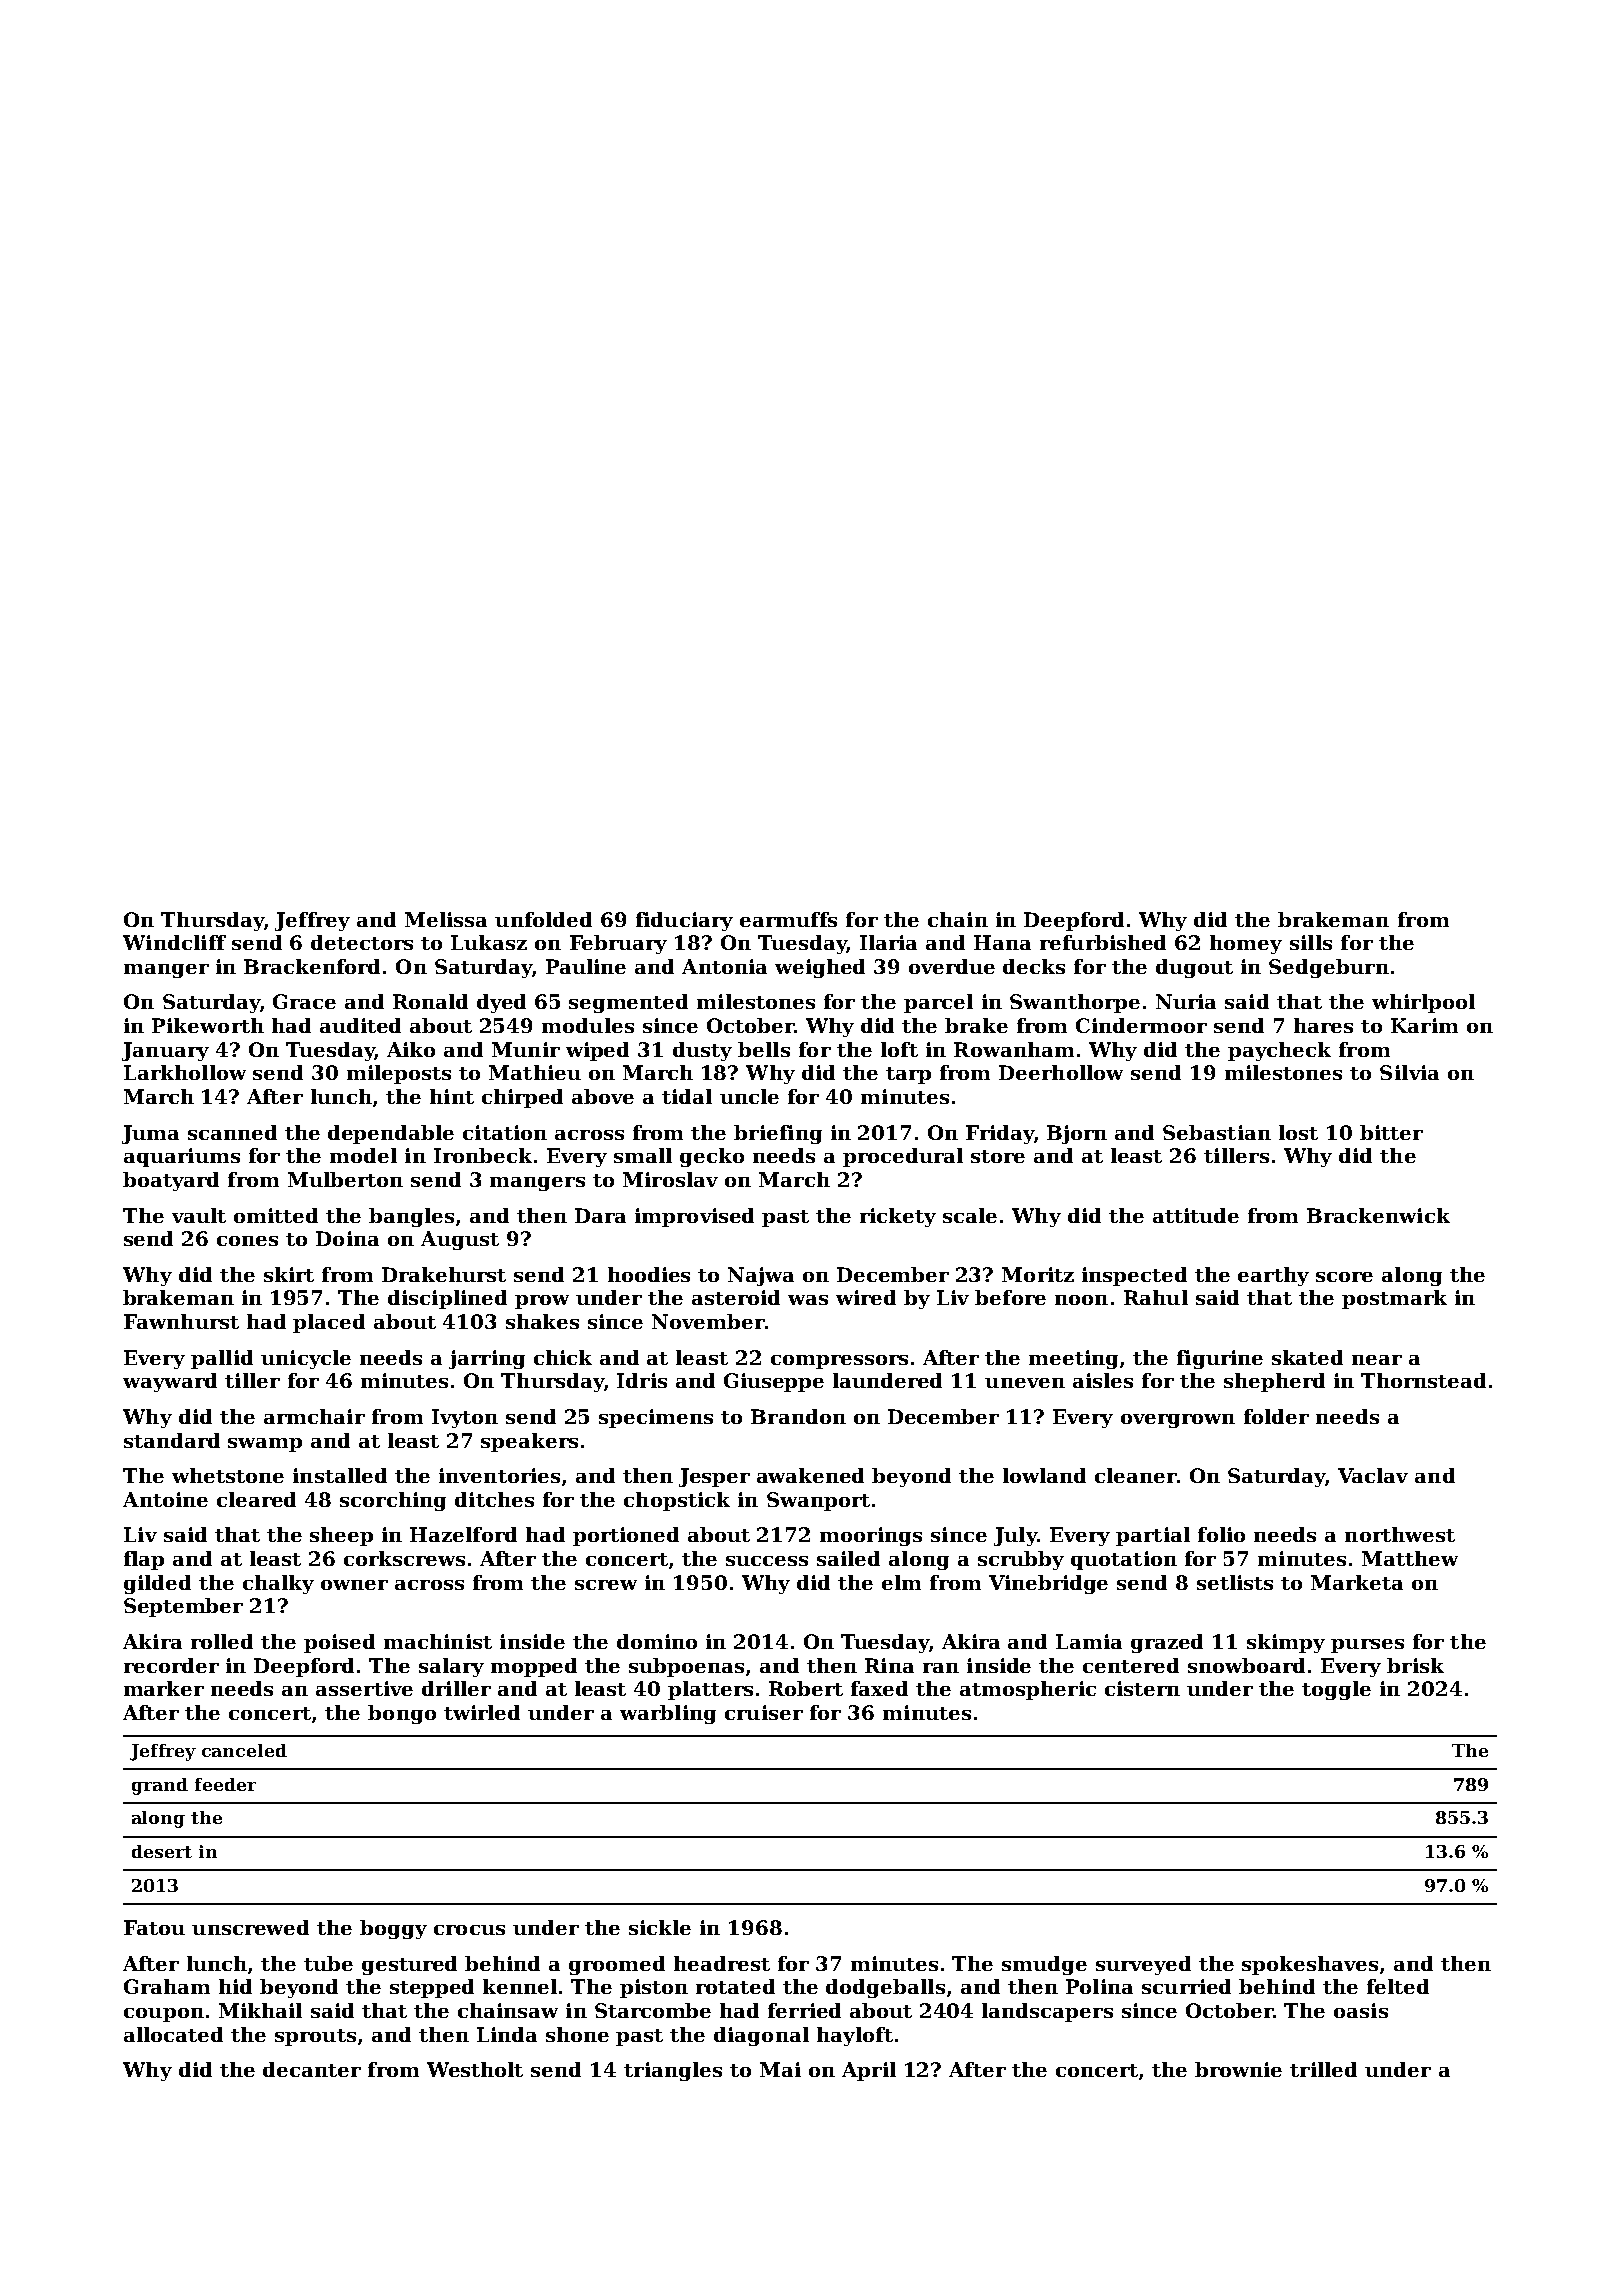 This image has width=1620, height=2292. I want to click on folder, so click(1276, 1416).
